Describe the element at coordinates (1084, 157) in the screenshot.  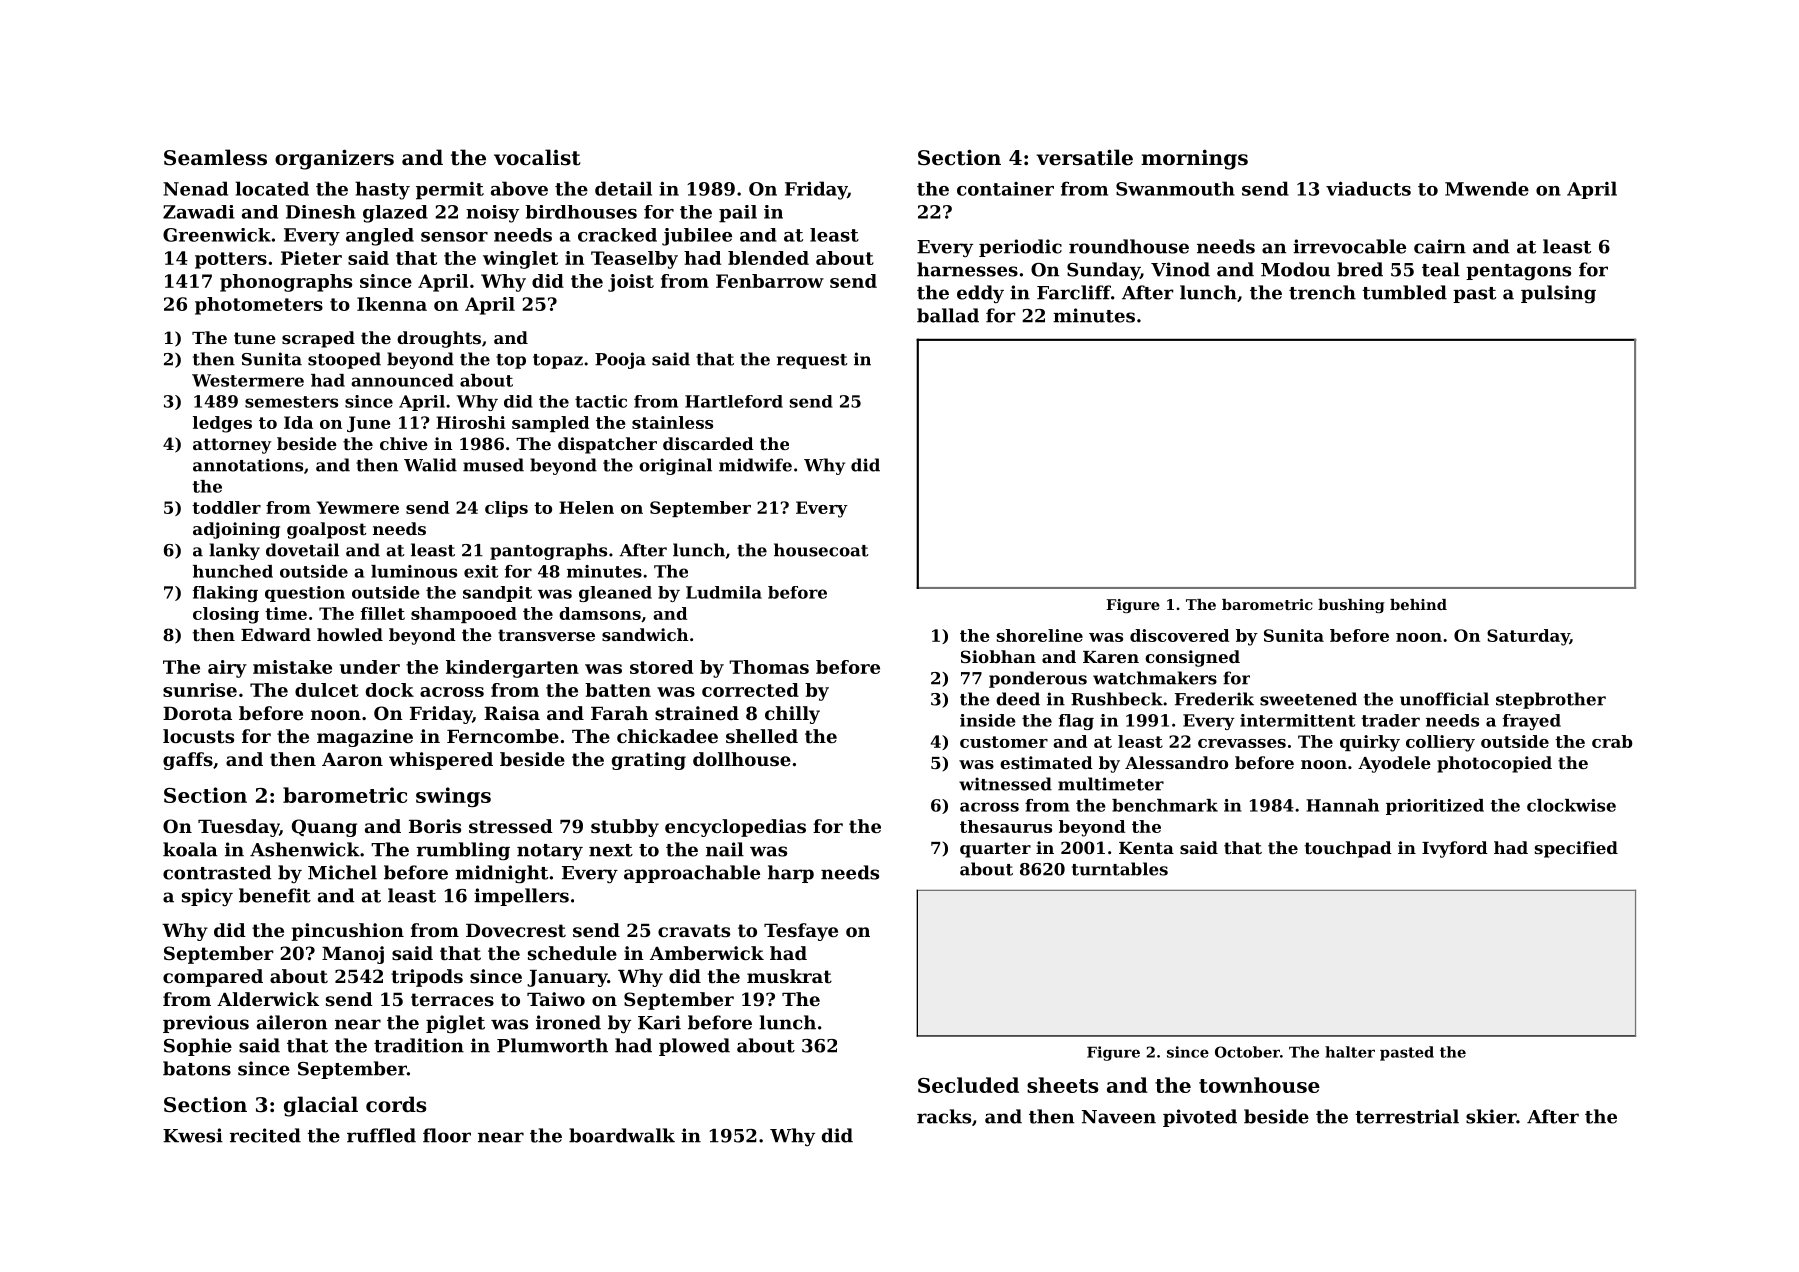
I see `versatile` at that location.
